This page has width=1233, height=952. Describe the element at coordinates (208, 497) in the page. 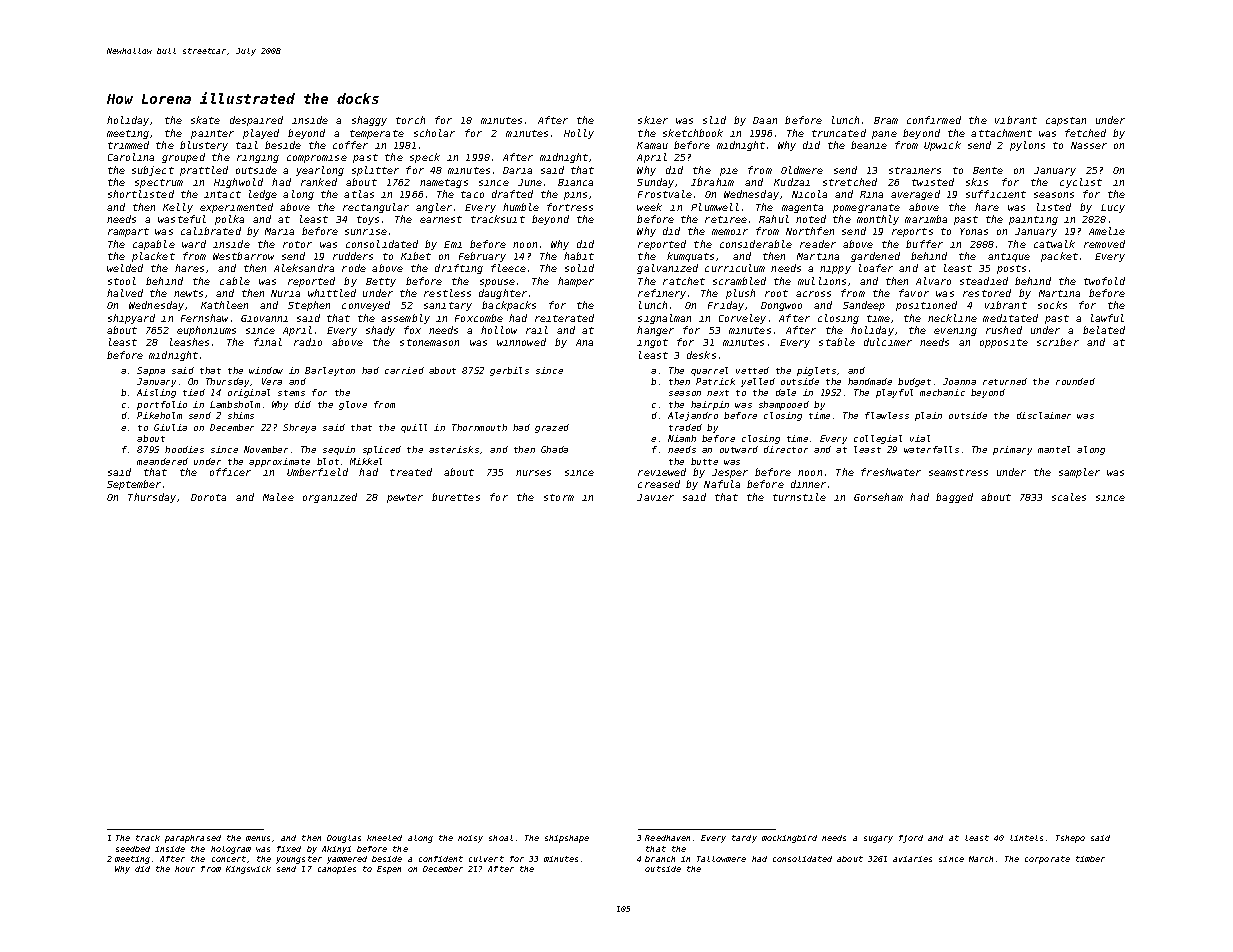

I see `Dorota` at that location.
